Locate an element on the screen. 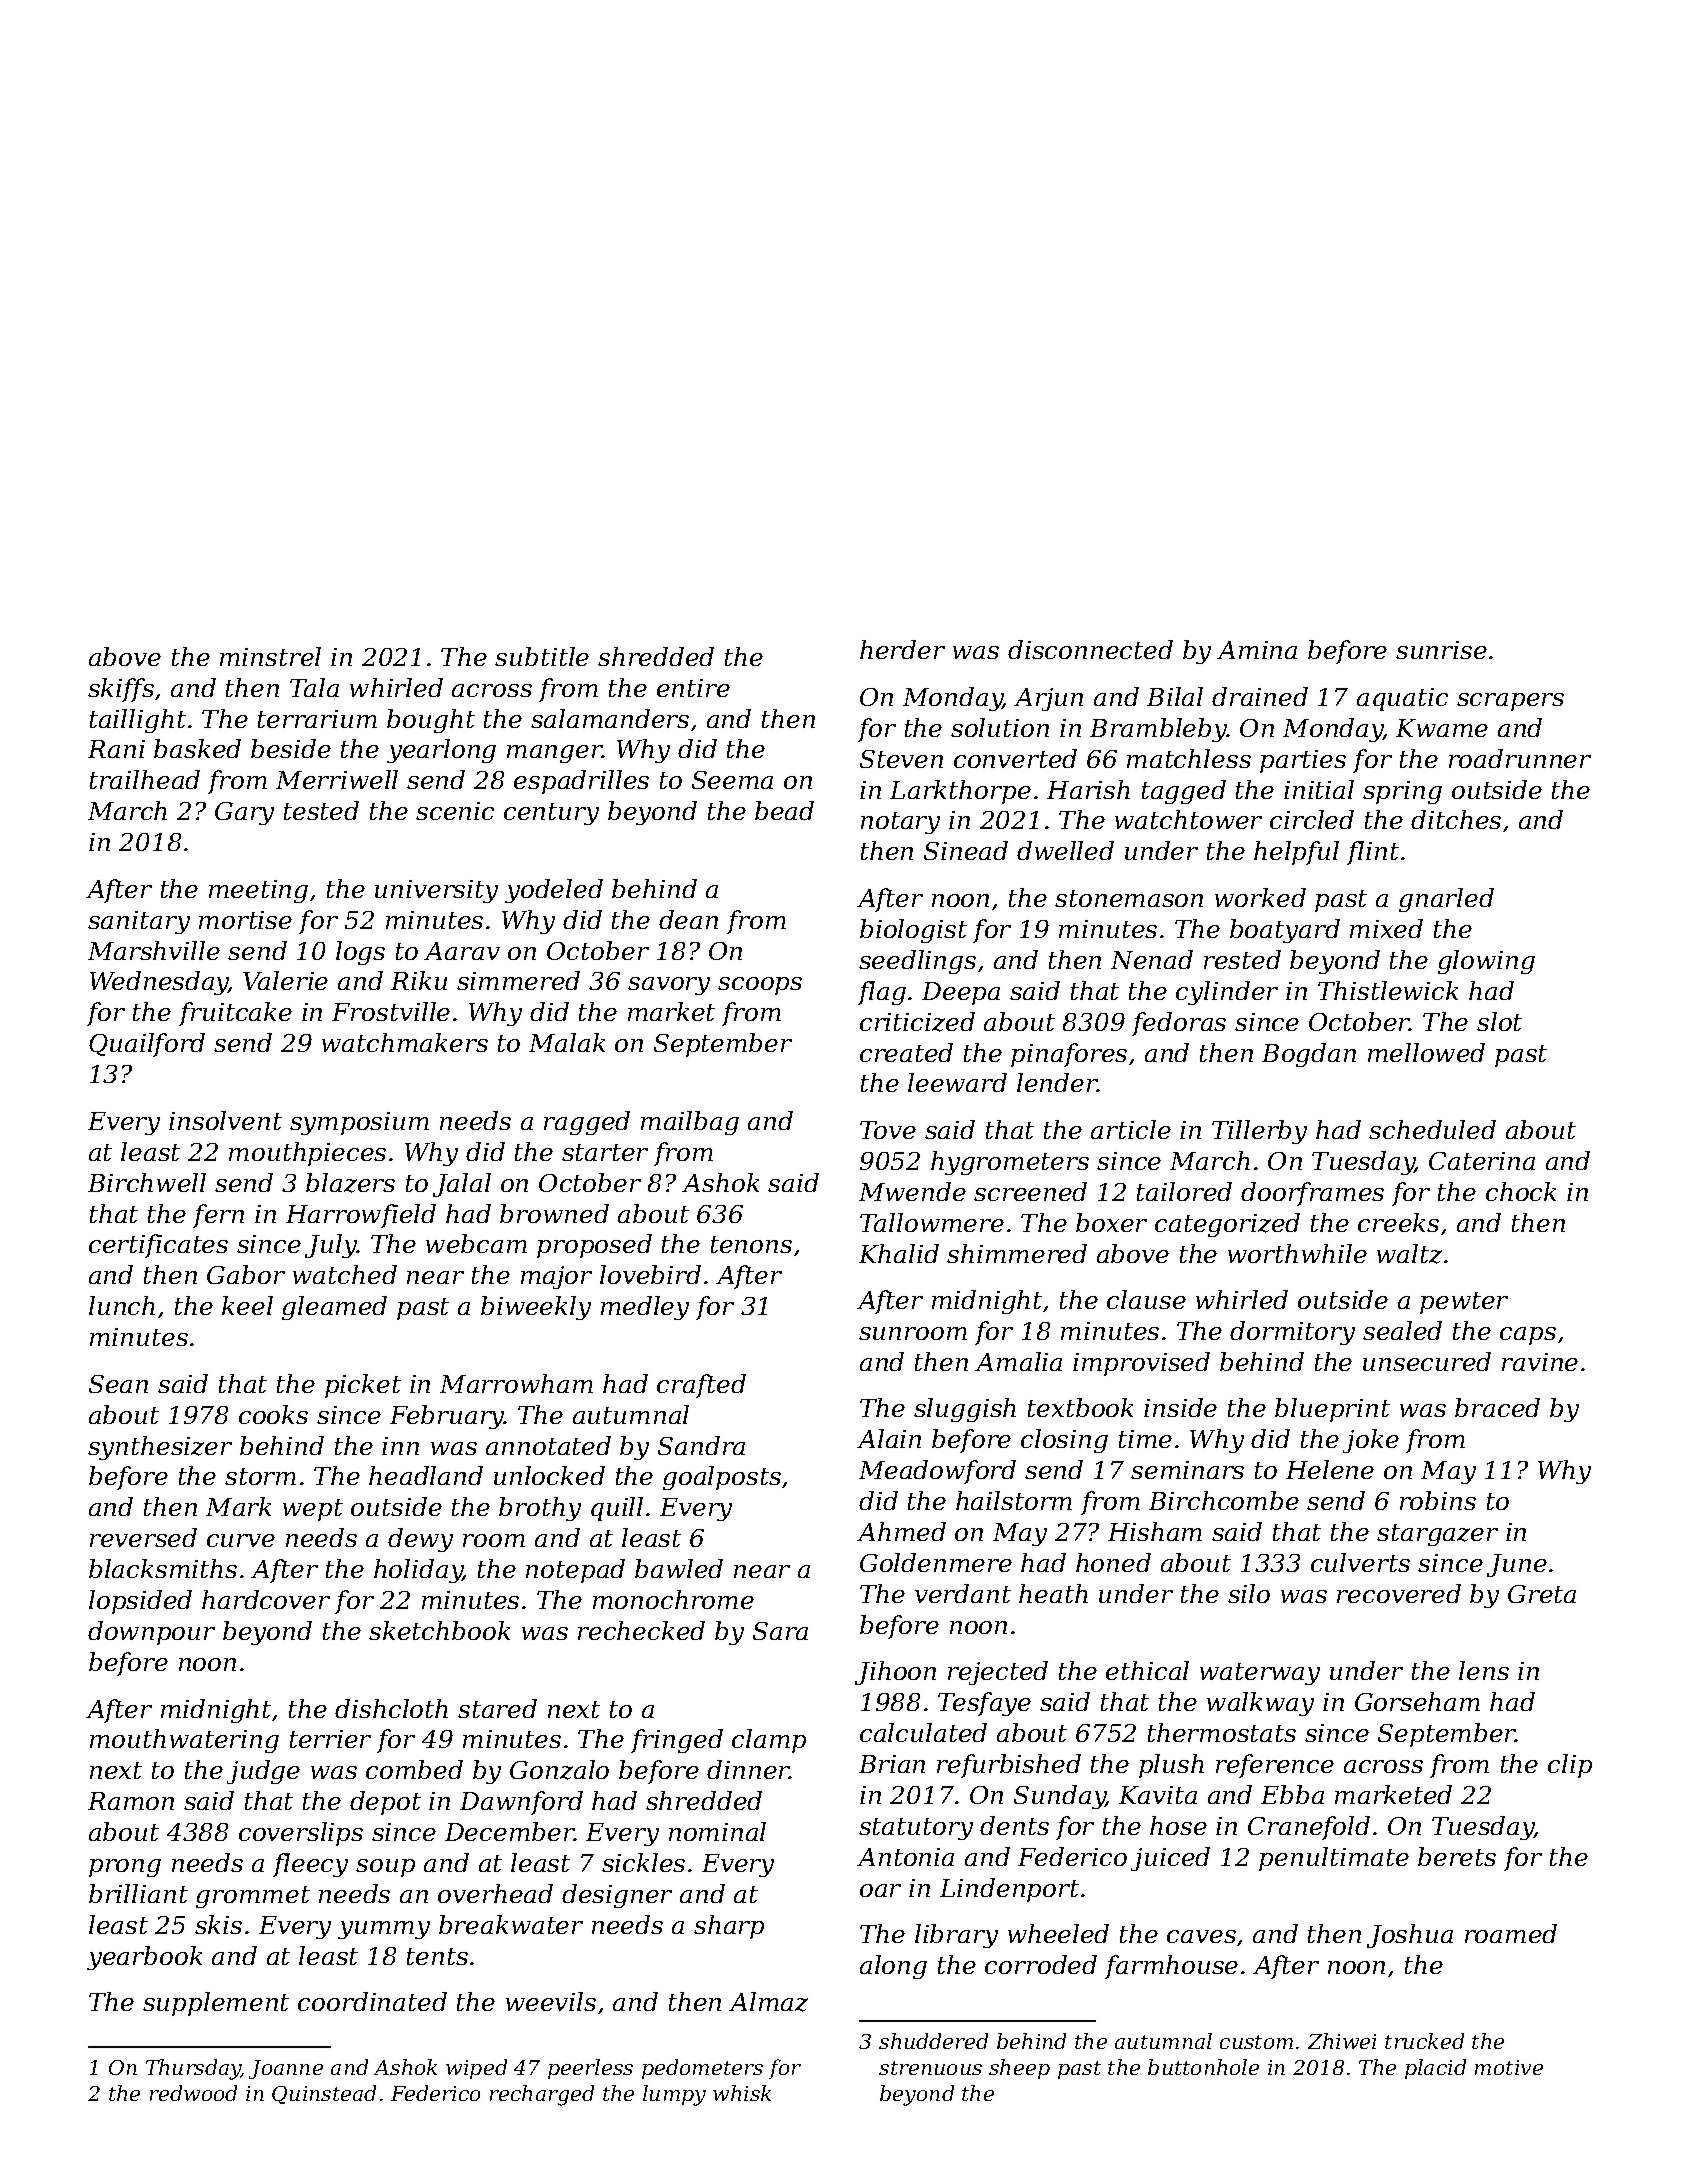 This screenshot has width=1683, height=2178. scenic is located at coordinates (455, 811).
